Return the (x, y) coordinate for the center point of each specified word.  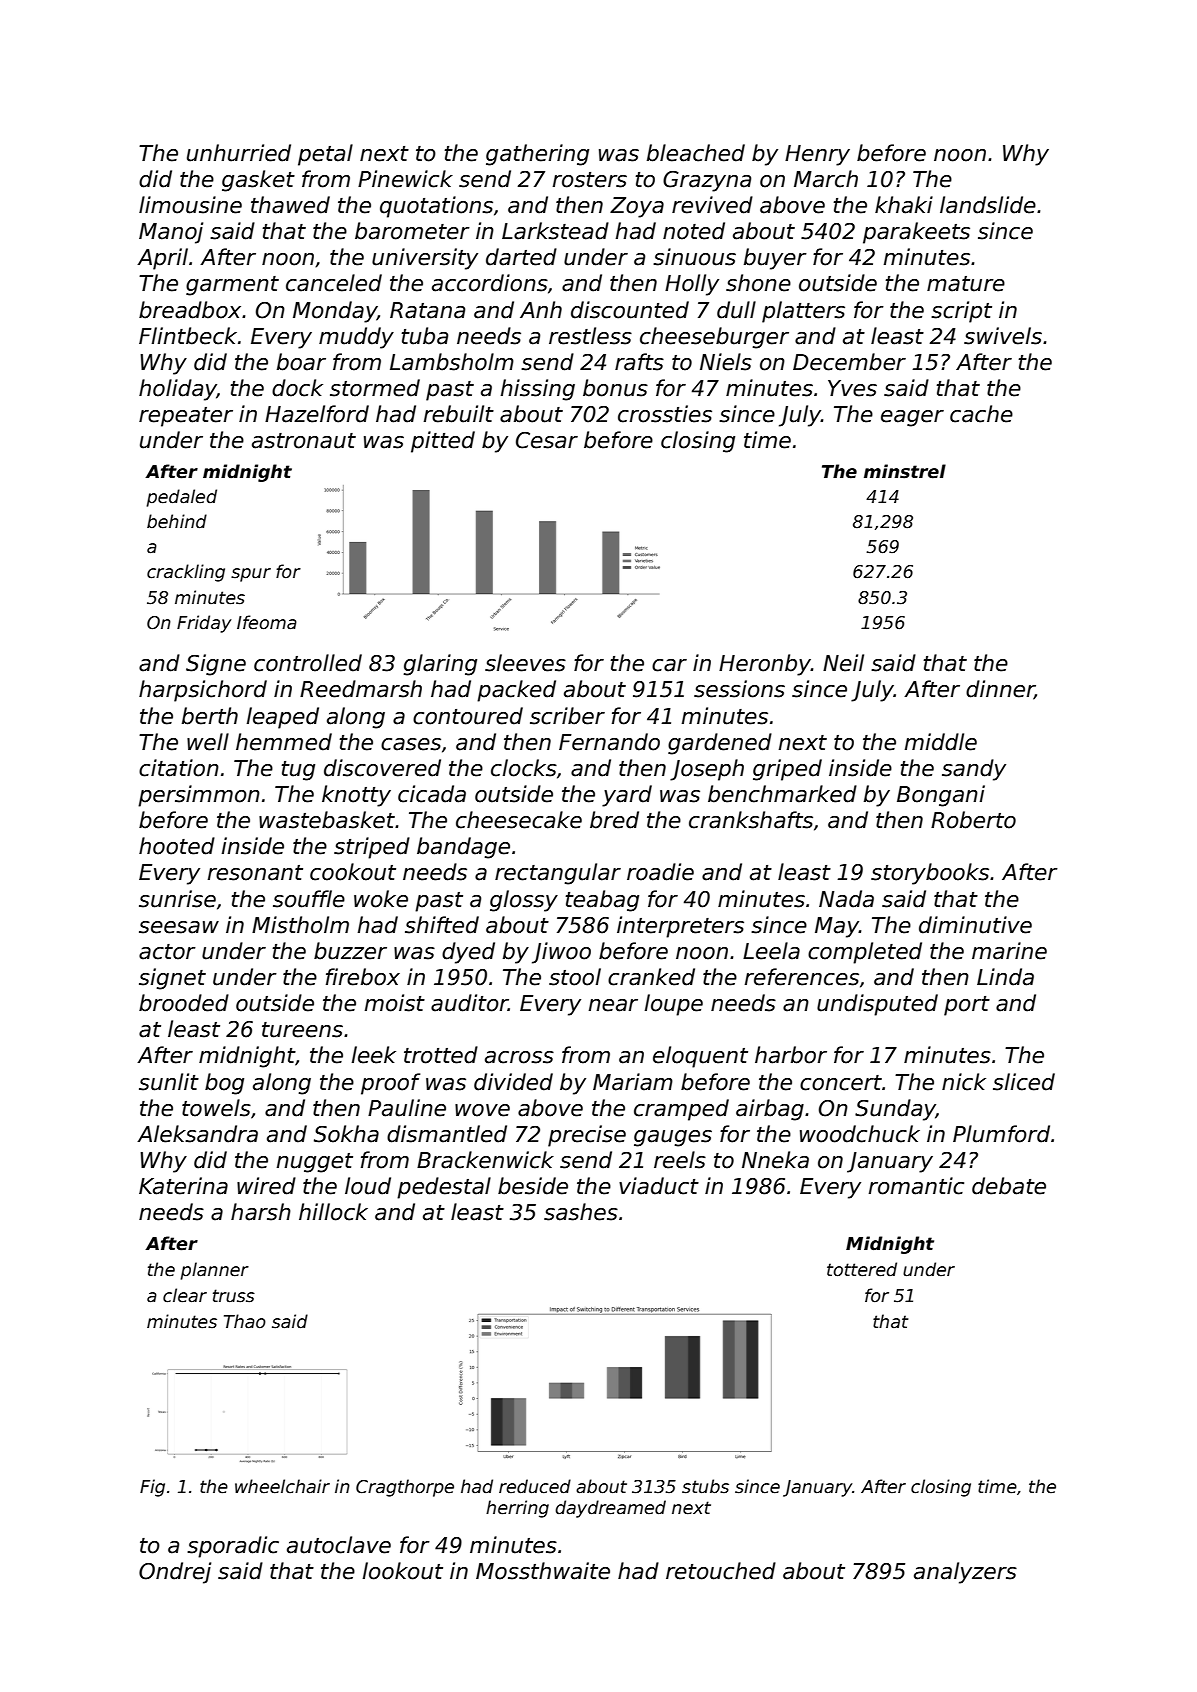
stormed (375, 388)
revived (712, 205)
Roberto (973, 820)
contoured (468, 716)
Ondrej (175, 1573)
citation (179, 768)
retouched (721, 1571)
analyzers (965, 1573)
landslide (988, 205)
